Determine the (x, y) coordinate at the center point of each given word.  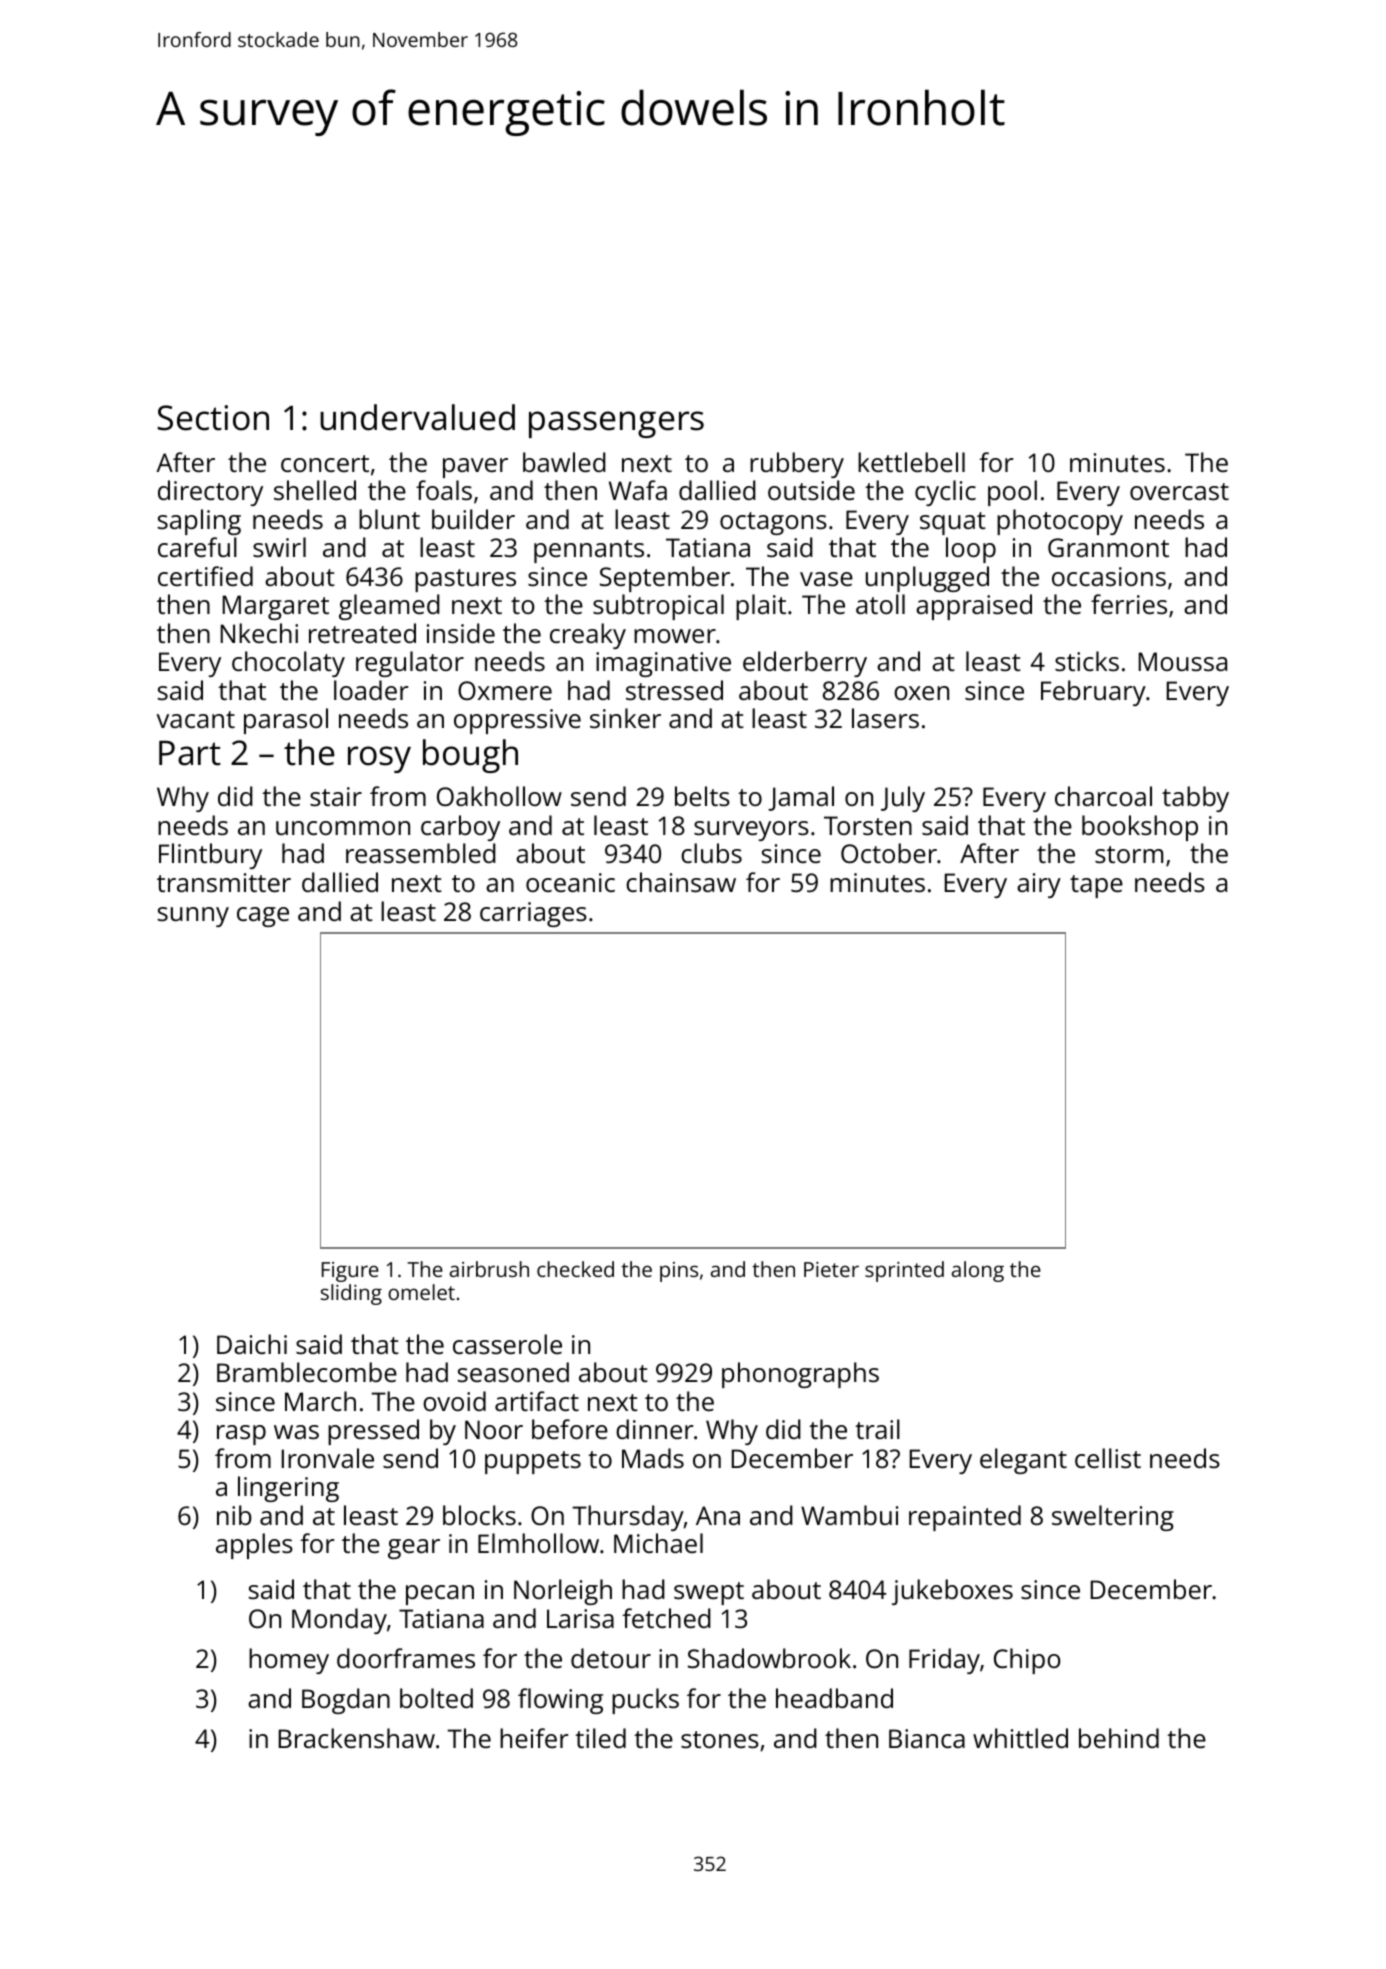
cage (263, 917)
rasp (241, 1435)
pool (1012, 493)
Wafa (638, 490)
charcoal (1103, 796)
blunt (389, 519)
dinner (655, 1429)
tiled (600, 1738)
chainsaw (681, 882)
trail (877, 1429)
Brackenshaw (357, 1738)
